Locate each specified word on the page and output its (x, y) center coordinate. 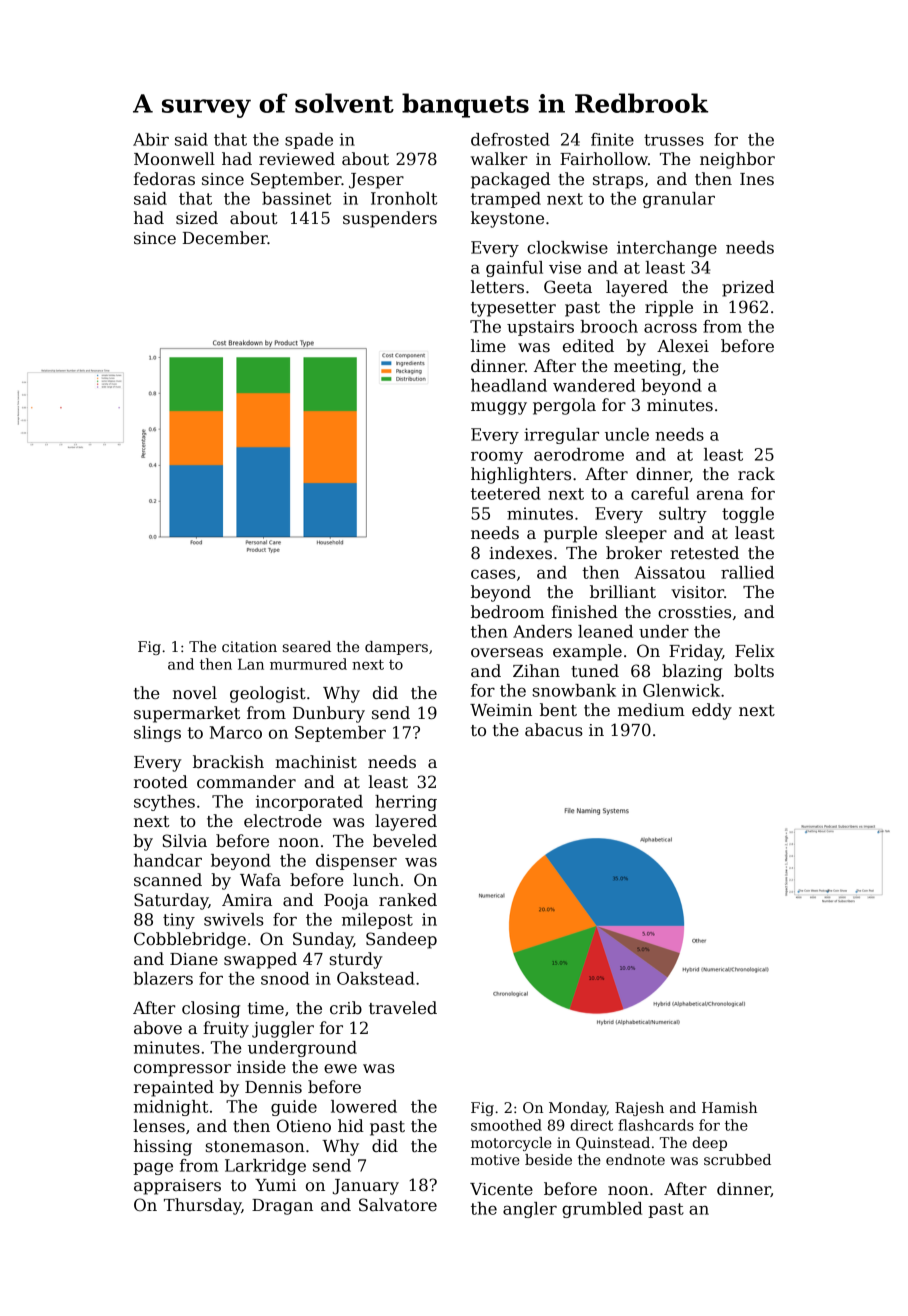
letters (497, 287)
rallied (747, 572)
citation (249, 646)
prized (748, 288)
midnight (171, 1108)
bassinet (296, 198)
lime (488, 346)
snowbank (574, 690)
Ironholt (404, 198)
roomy (497, 457)
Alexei (683, 346)
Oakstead (376, 978)
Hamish (729, 1107)
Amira (247, 900)
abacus (554, 730)
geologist (268, 694)
